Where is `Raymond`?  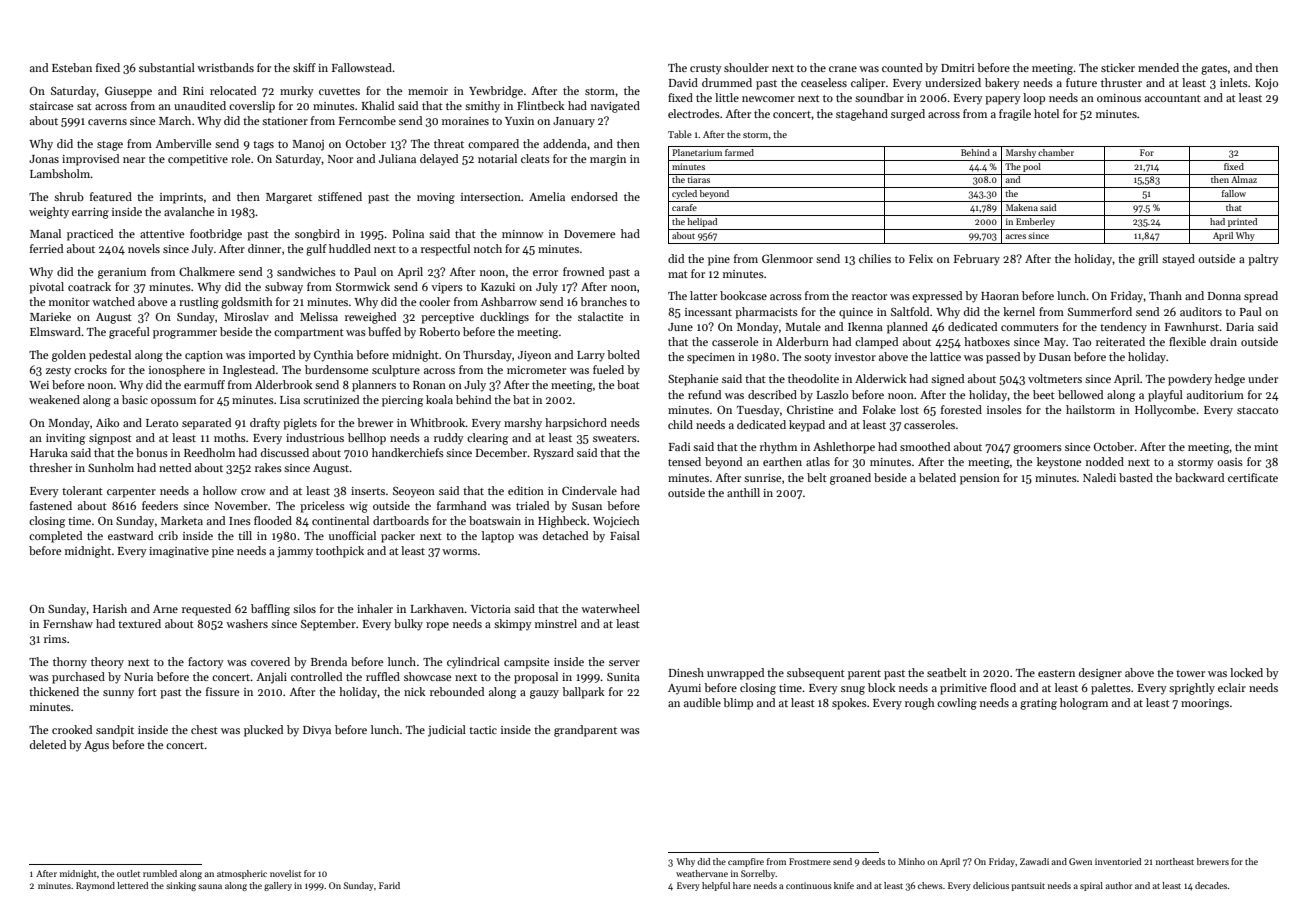 Raymond is located at coordinates (95, 886).
